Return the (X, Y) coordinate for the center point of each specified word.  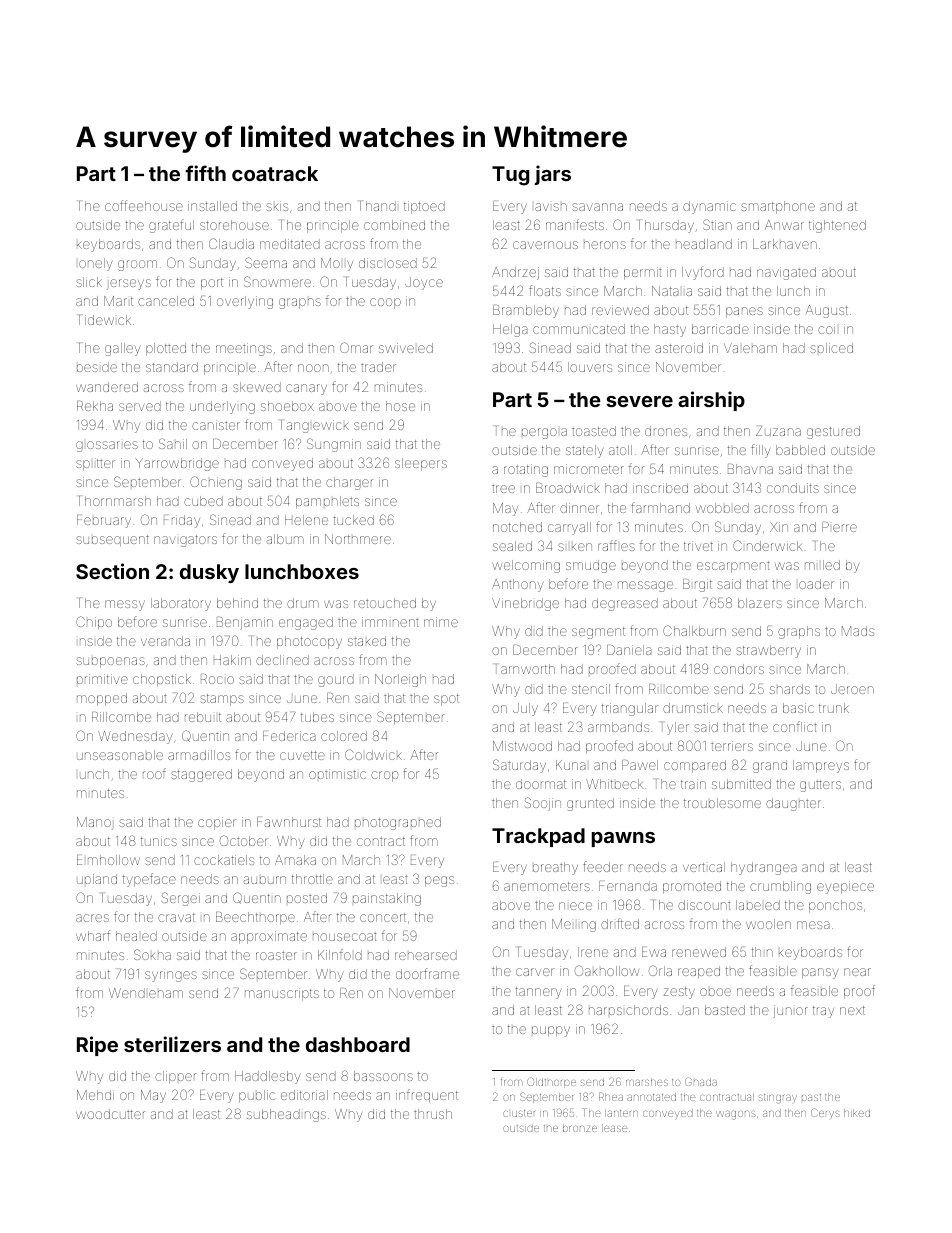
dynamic (709, 207)
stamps (222, 700)
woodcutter (110, 1114)
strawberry (768, 651)
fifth (205, 173)
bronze (580, 1128)
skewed (257, 387)
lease (614, 1128)
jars (553, 175)
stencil (591, 689)
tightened (837, 226)
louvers (590, 367)
